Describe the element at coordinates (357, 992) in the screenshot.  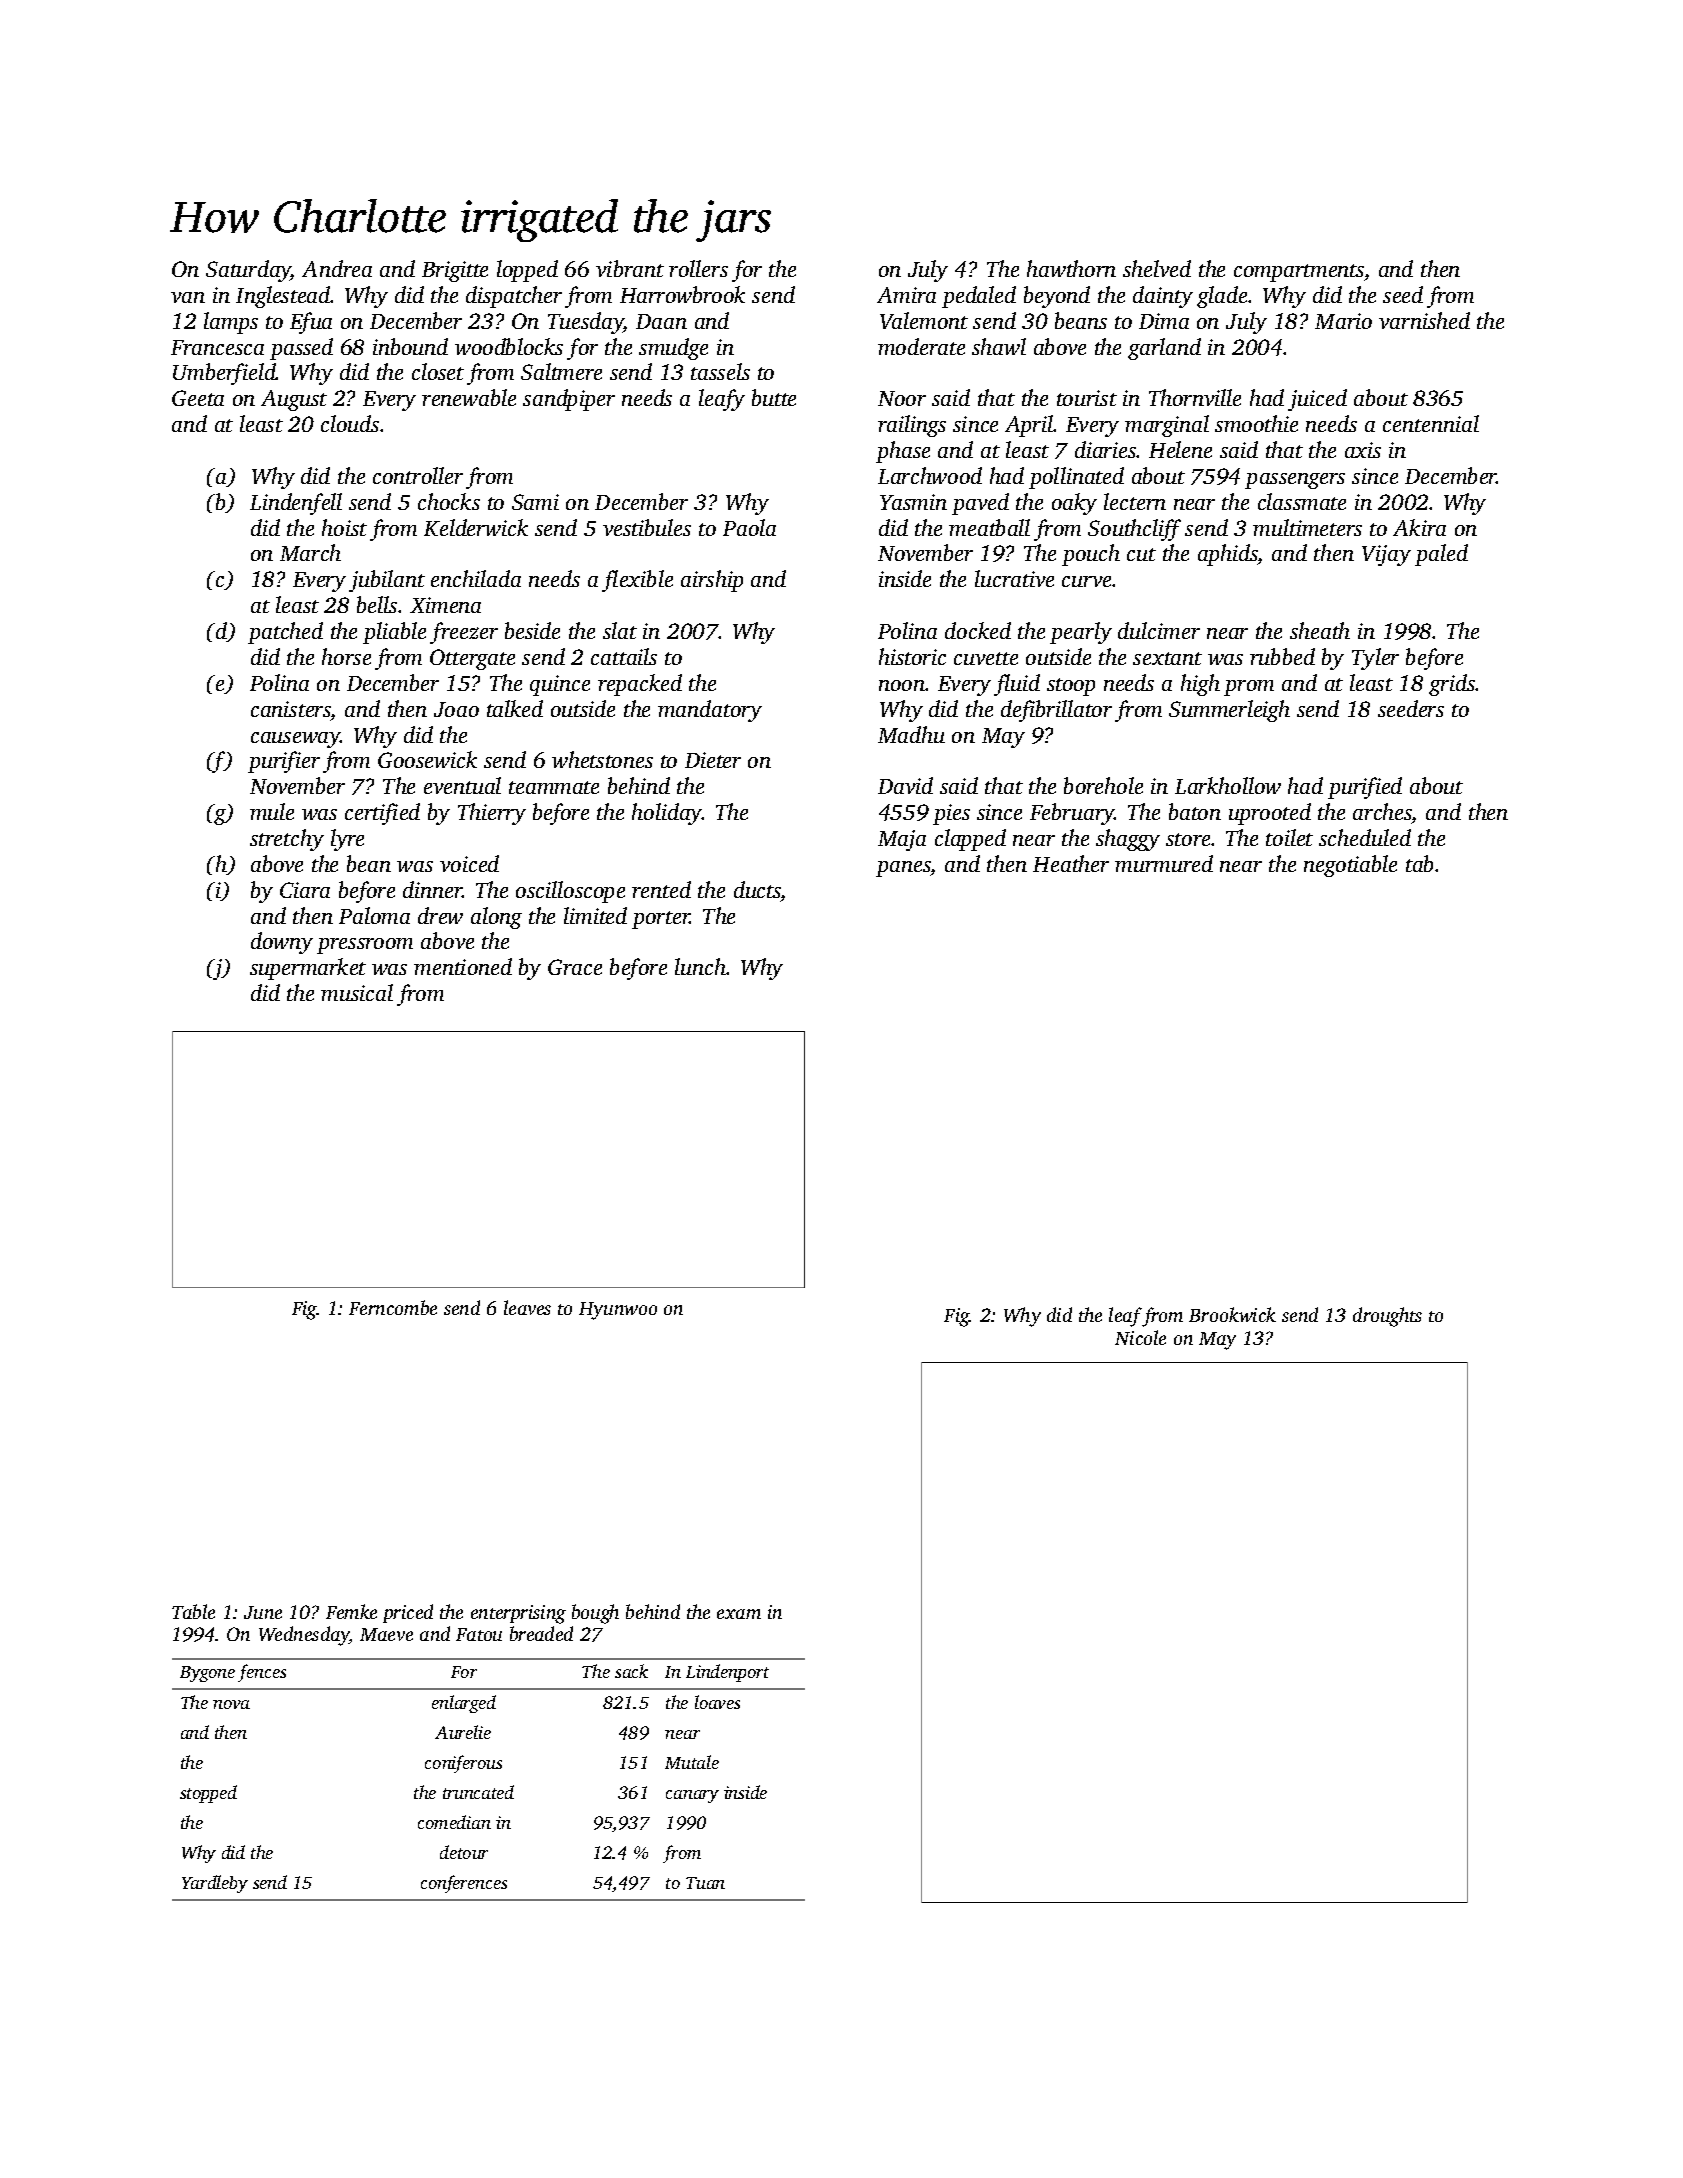
I see `musical` at that location.
